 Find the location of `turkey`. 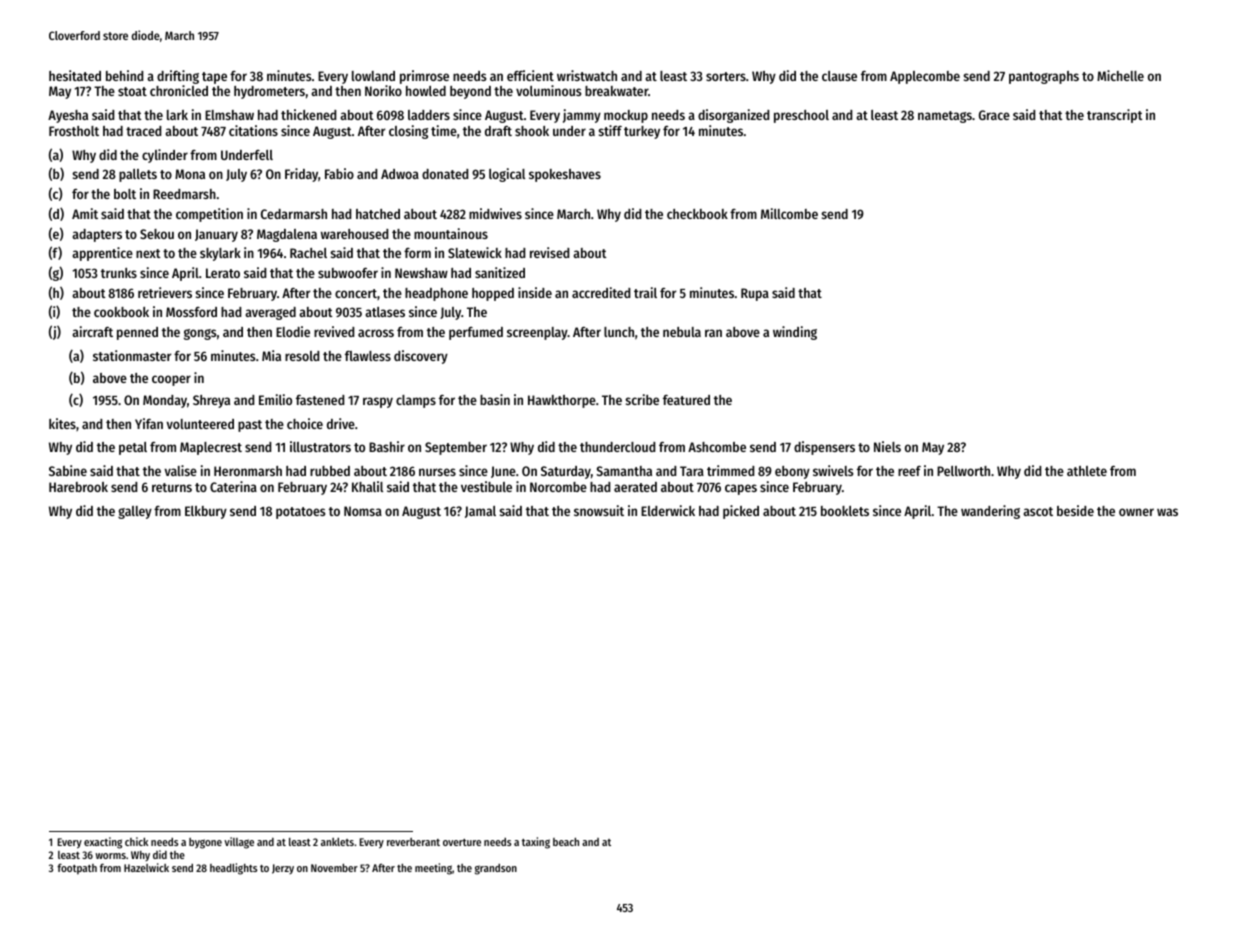

turkey is located at coordinates (642, 132).
